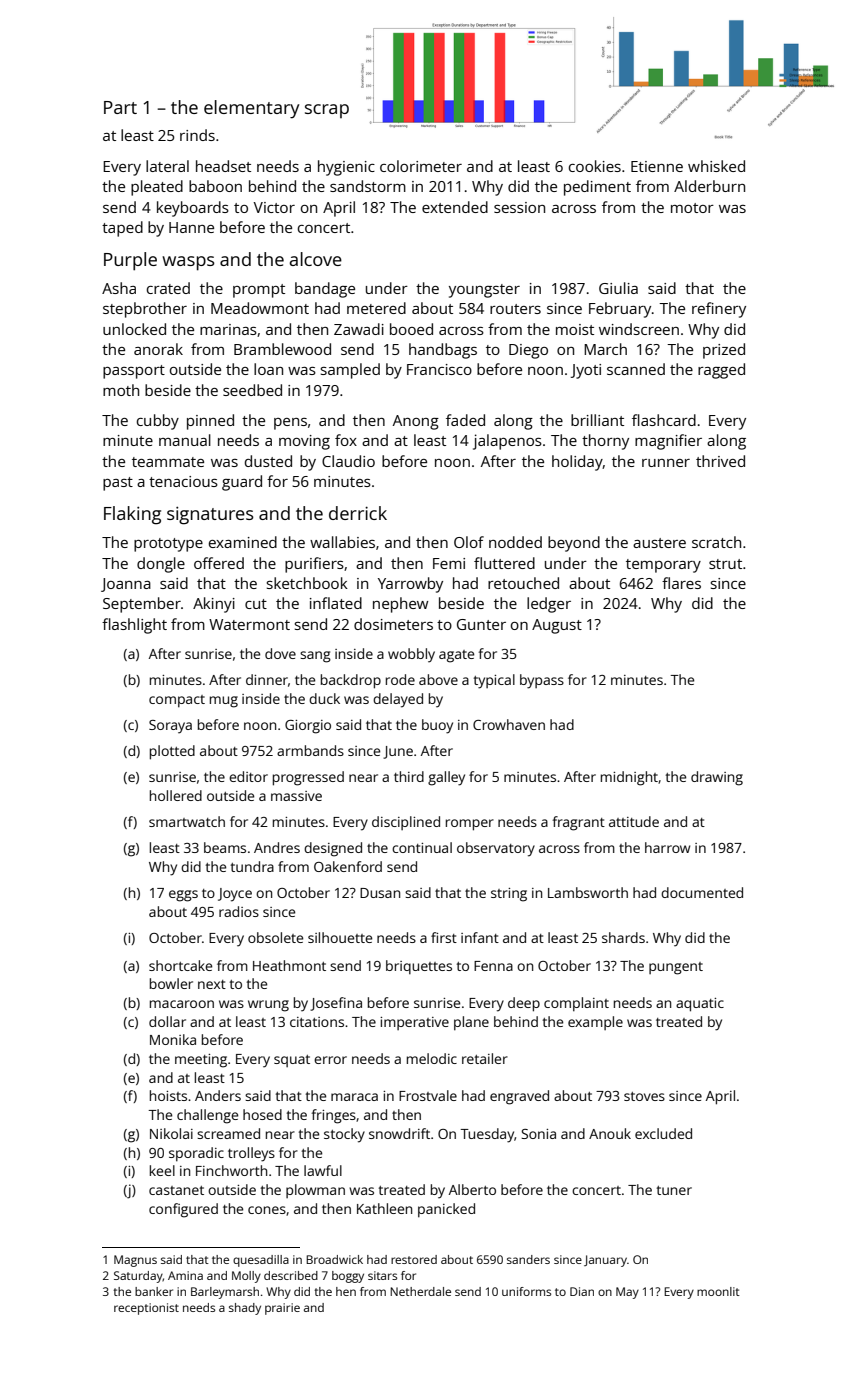 Image resolution: width=849 pixels, height=1400 pixels. I want to click on scrap, so click(327, 111).
